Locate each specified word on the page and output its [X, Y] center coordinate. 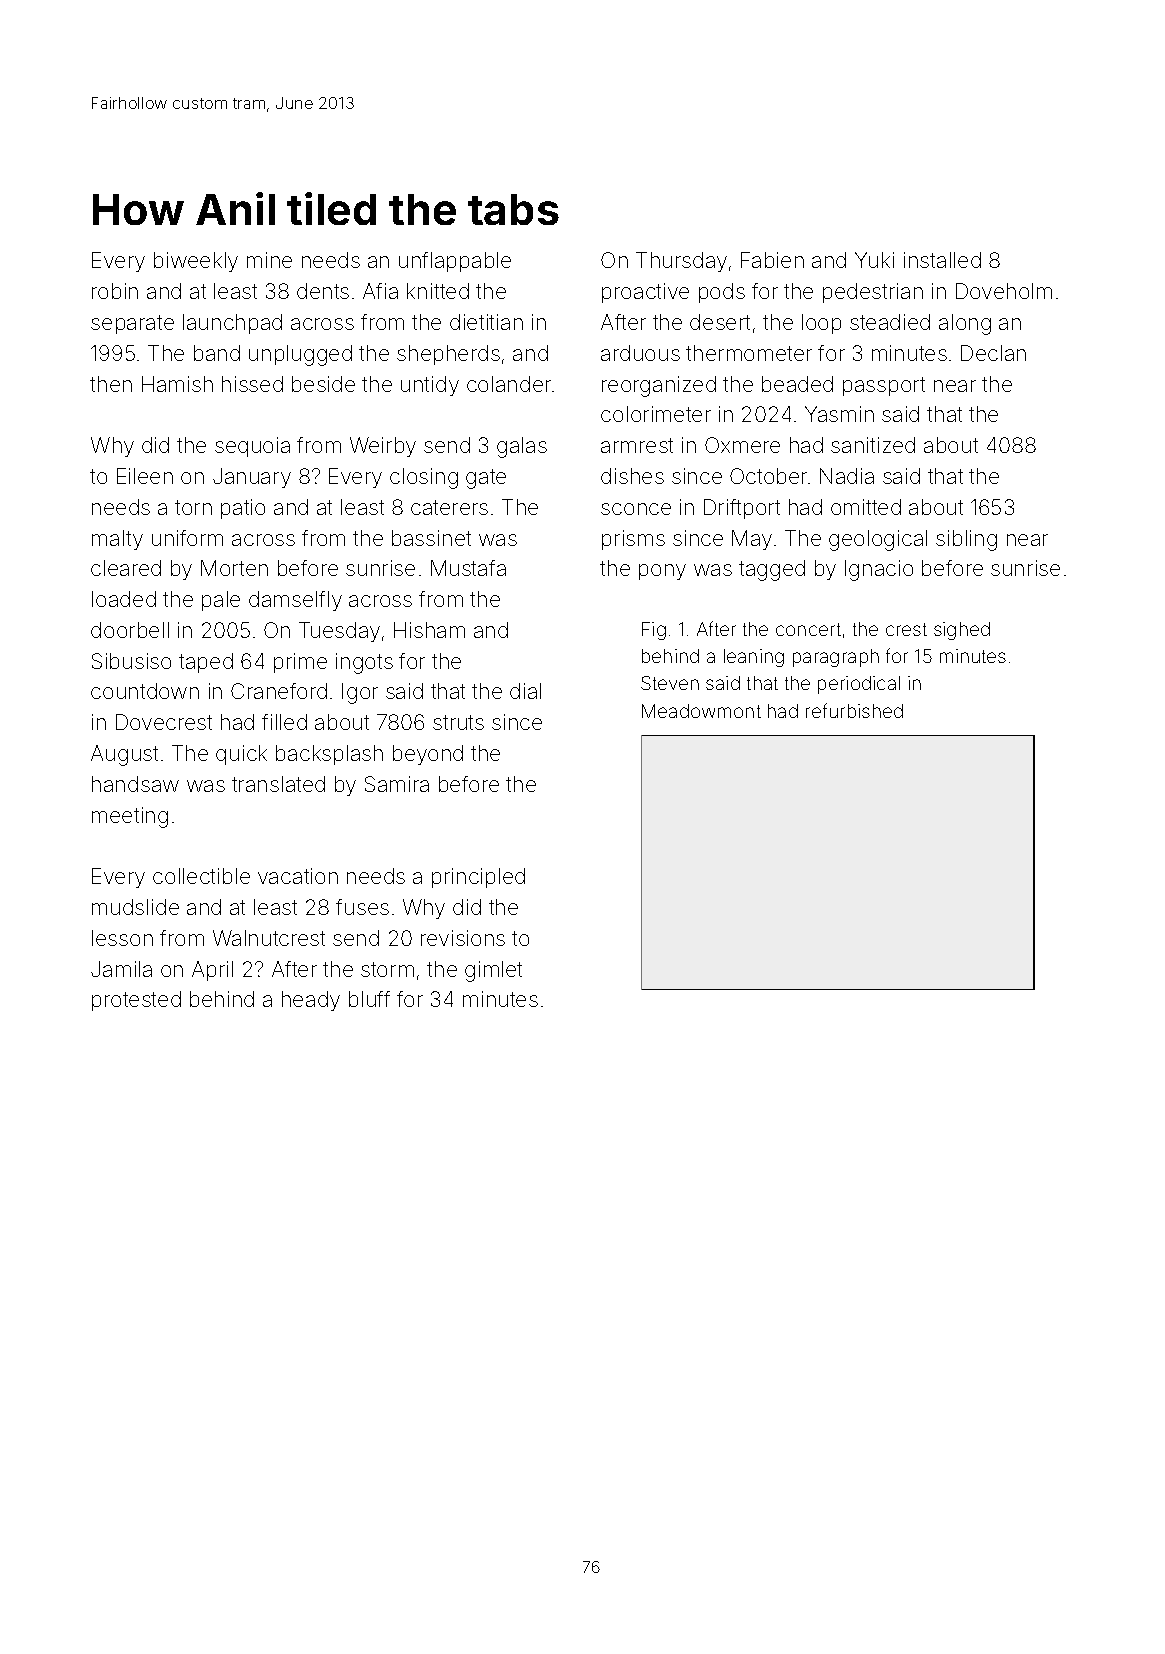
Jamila [121, 969]
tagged [772, 570]
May [752, 540]
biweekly [196, 262]
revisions [463, 938]
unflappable [455, 262]
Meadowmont [701, 711]
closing [424, 478]
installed [942, 260]
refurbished [854, 710]
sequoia [252, 447]
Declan [993, 353]
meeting [130, 817]
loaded [124, 599]
